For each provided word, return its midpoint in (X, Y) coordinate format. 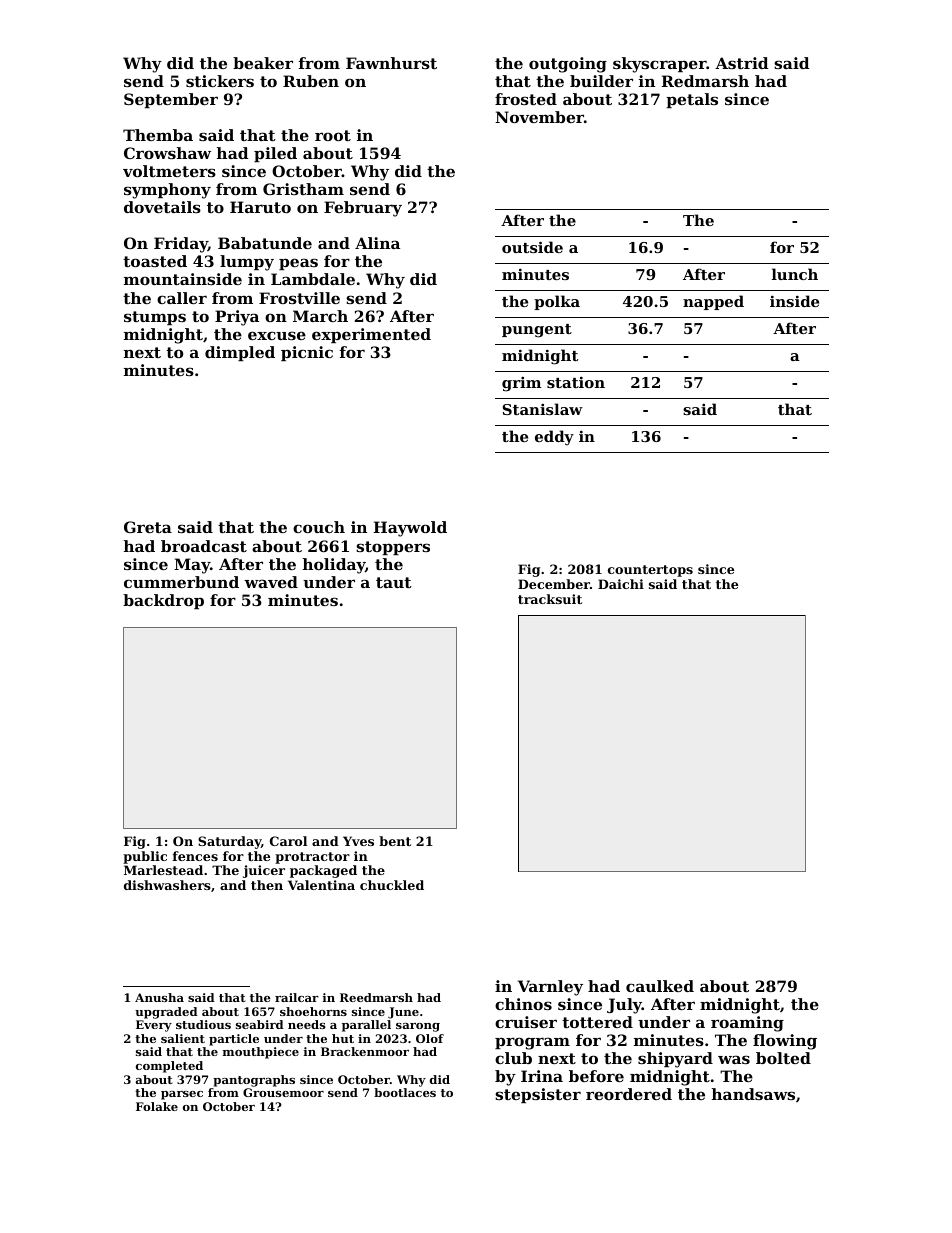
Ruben (311, 81)
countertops (650, 571)
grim (521, 384)
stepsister (538, 1095)
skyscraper (659, 65)
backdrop (163, 601)
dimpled (240, 353)
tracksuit (550, 599)
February (363, 209)
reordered (629, 1094)
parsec (182, 1095)
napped (713, 302)
